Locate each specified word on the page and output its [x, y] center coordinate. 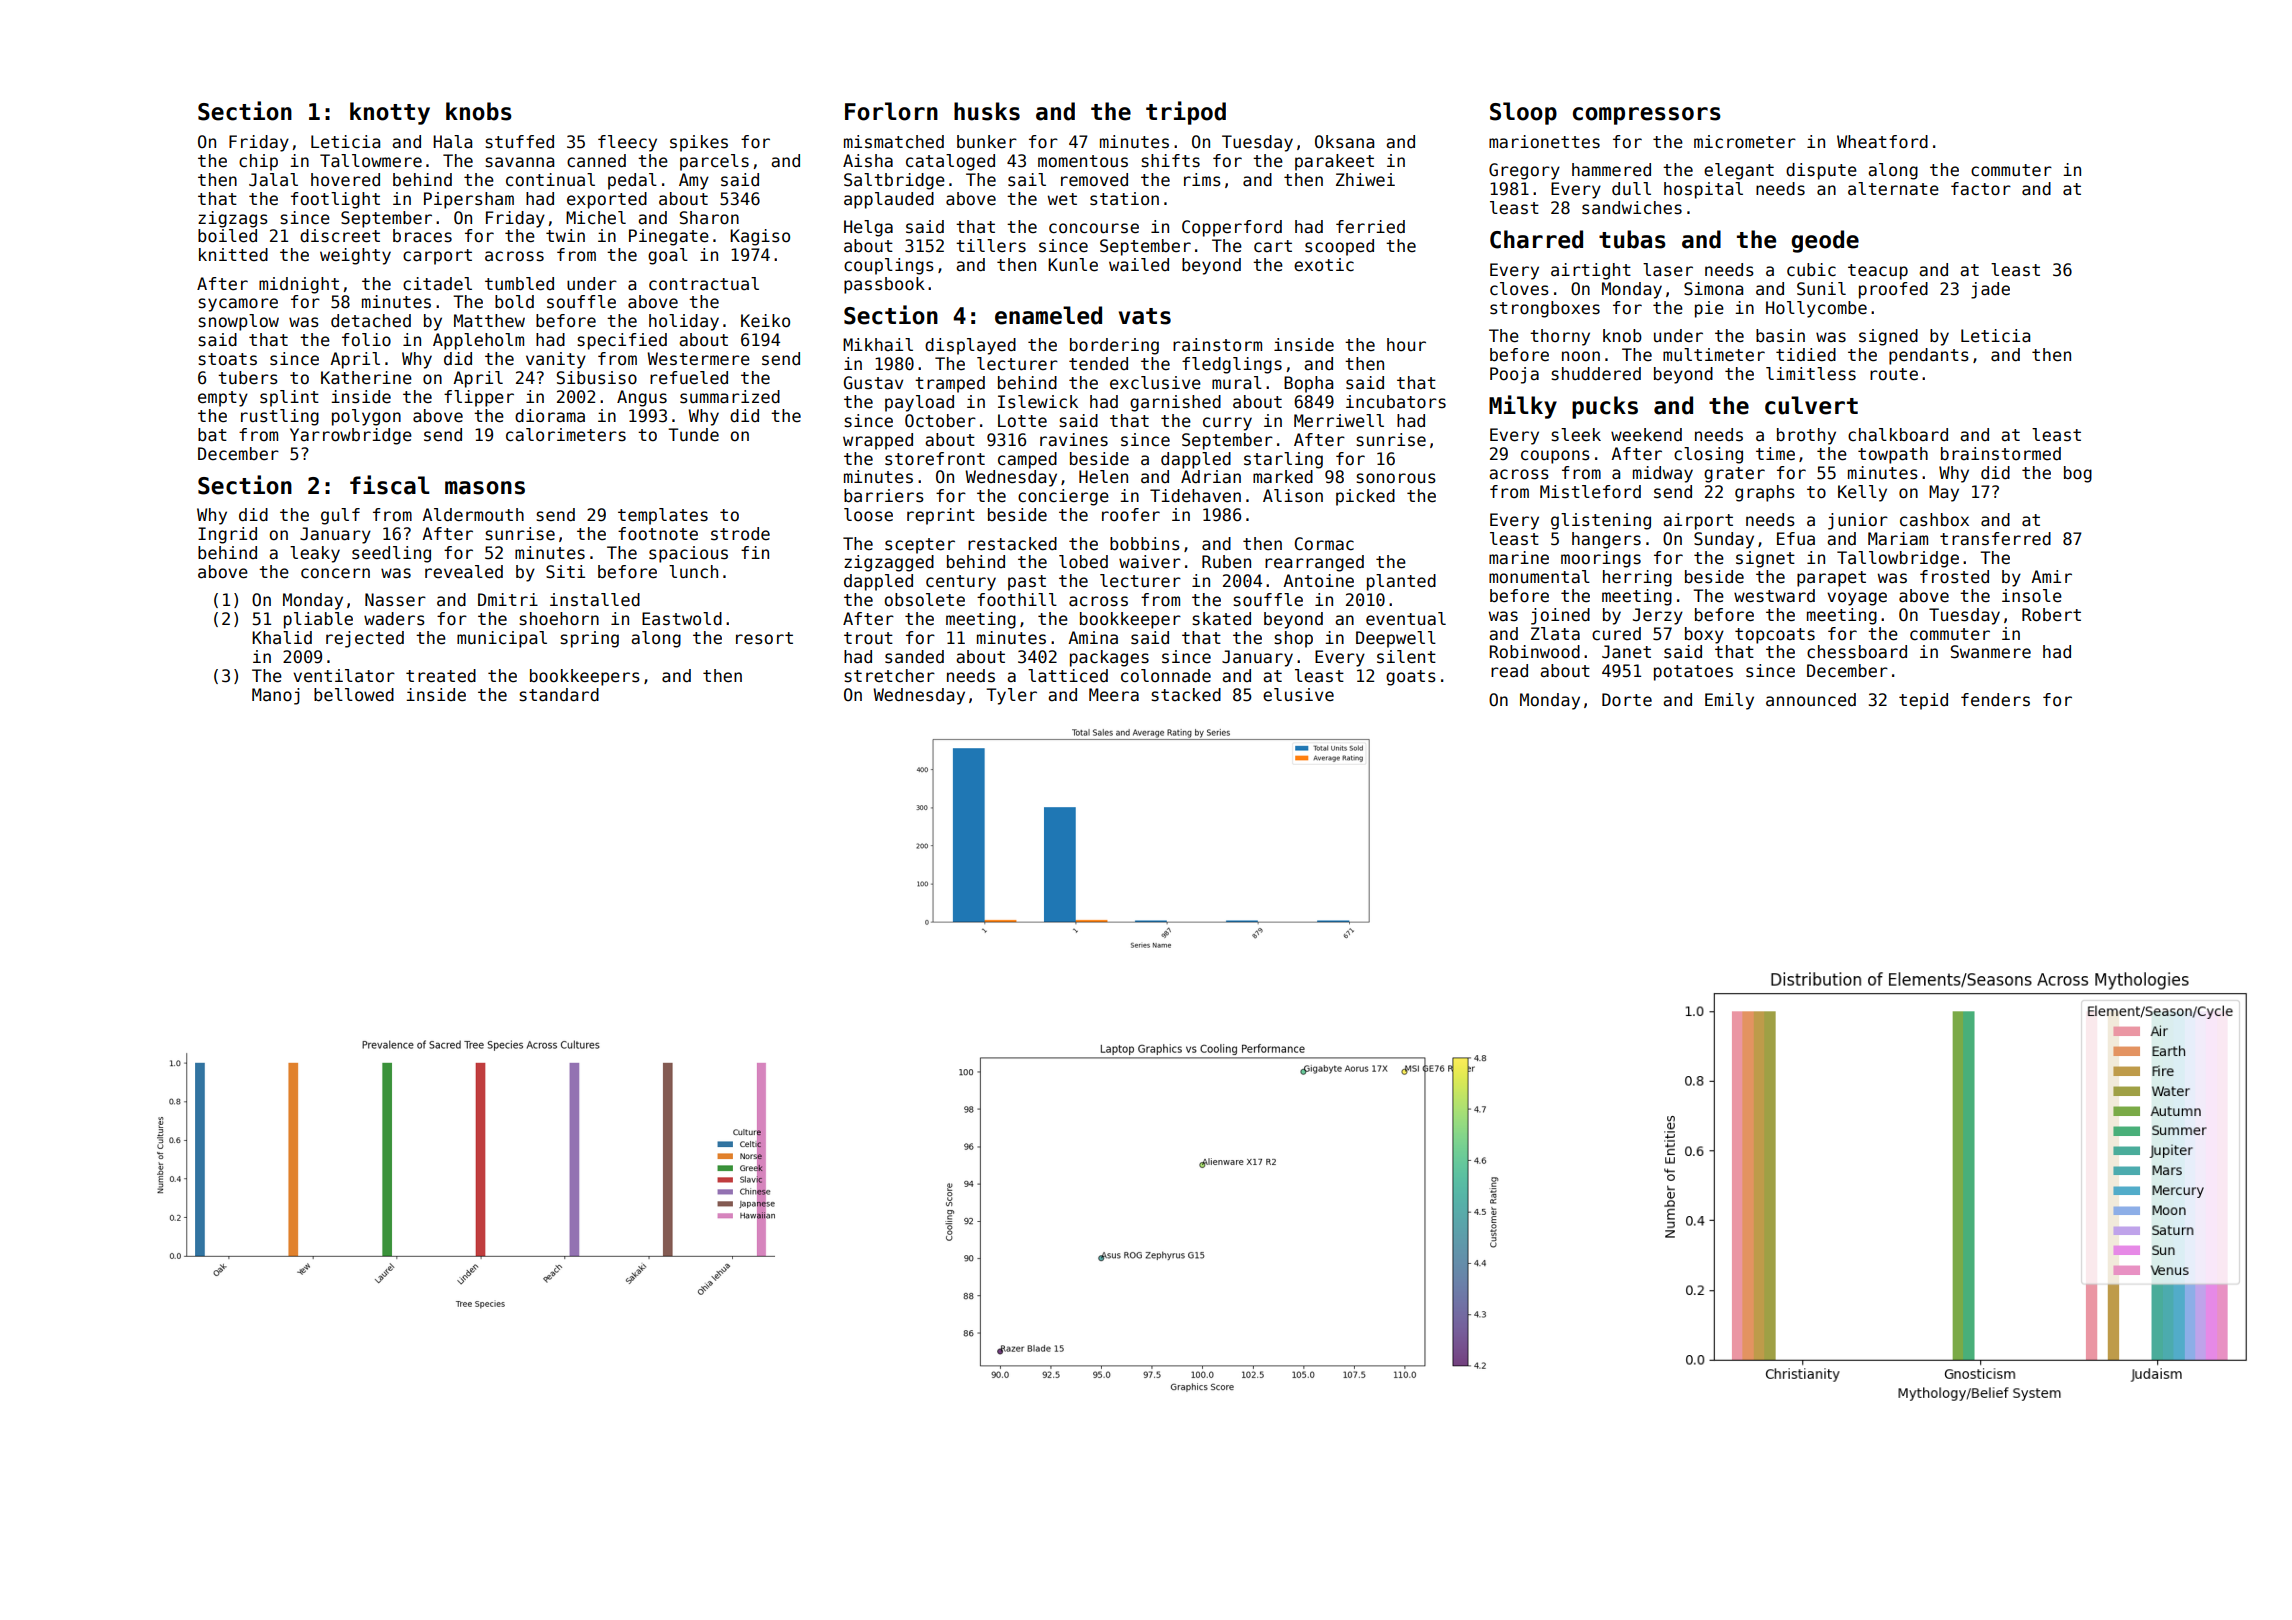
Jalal [273, 180]
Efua [1796, 539]
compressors [1647, 116]
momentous [1083, 161]
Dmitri [508, 599]
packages [1109, 658]
